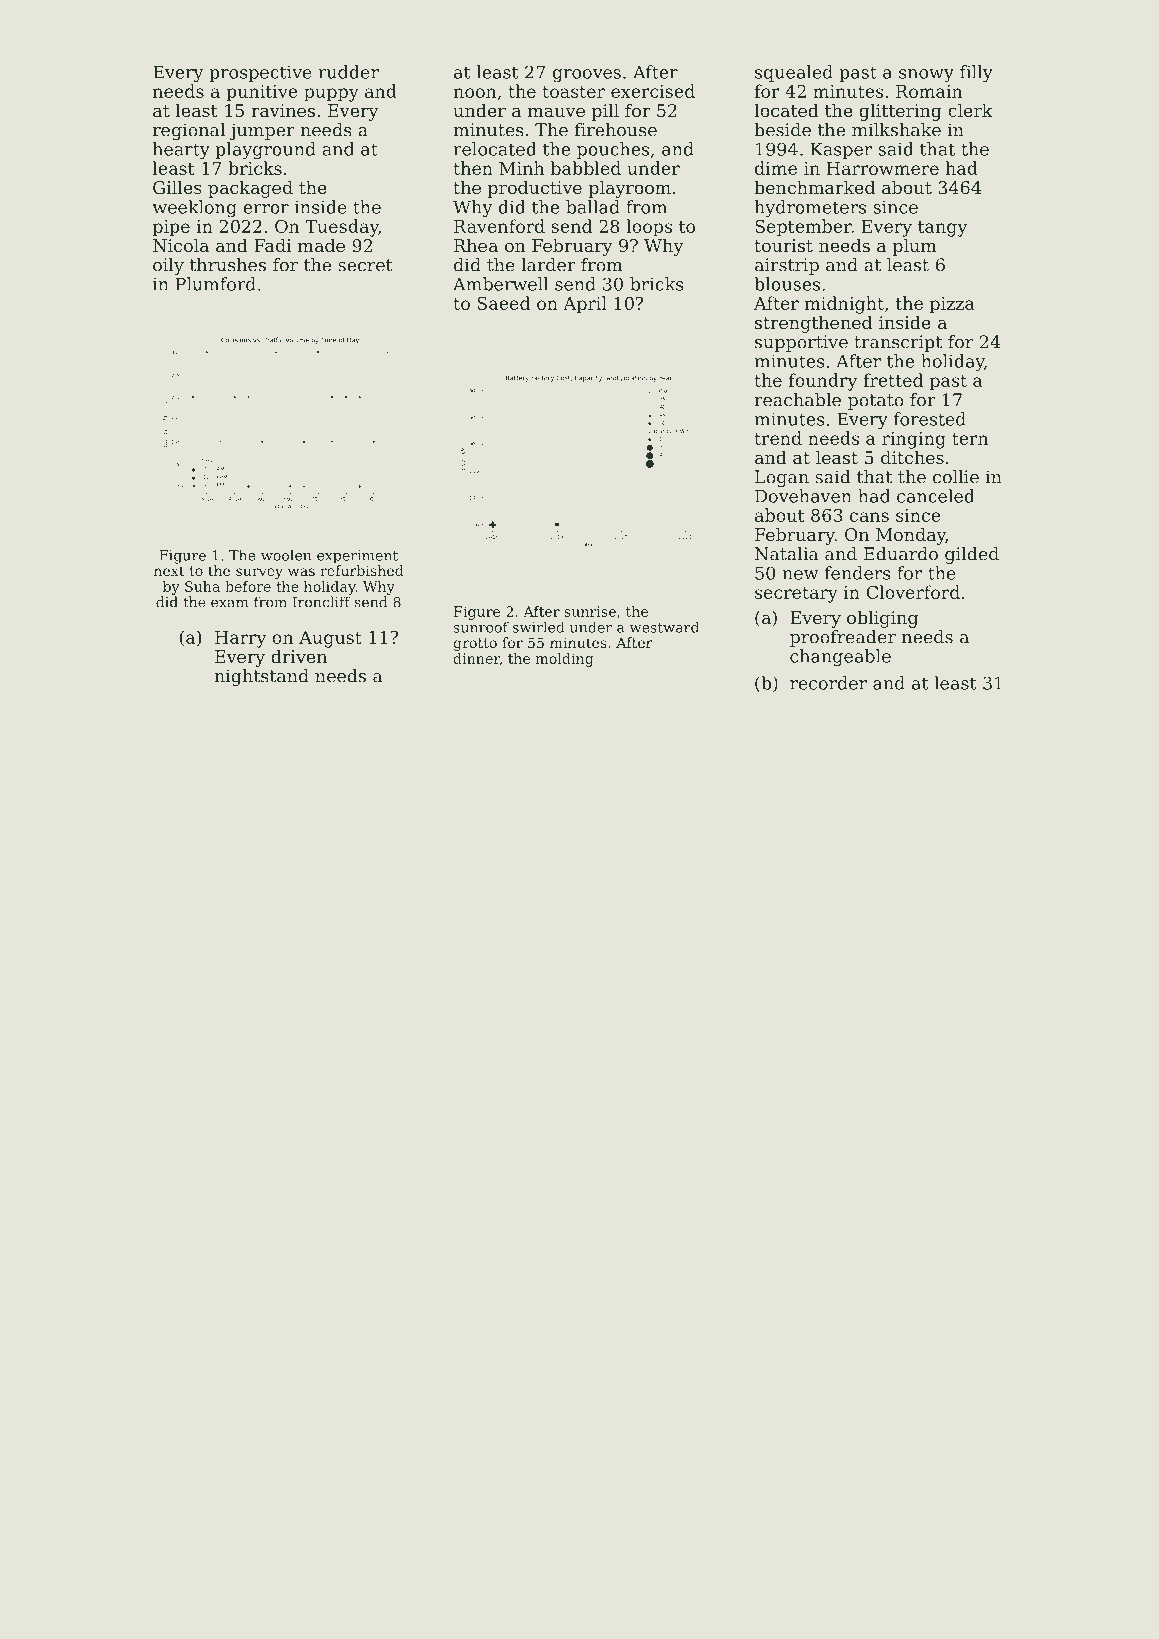  What do you see at coordinates (843, 638) in the screenshot?
I see `proofreader` at bounding box center [843, 638].
